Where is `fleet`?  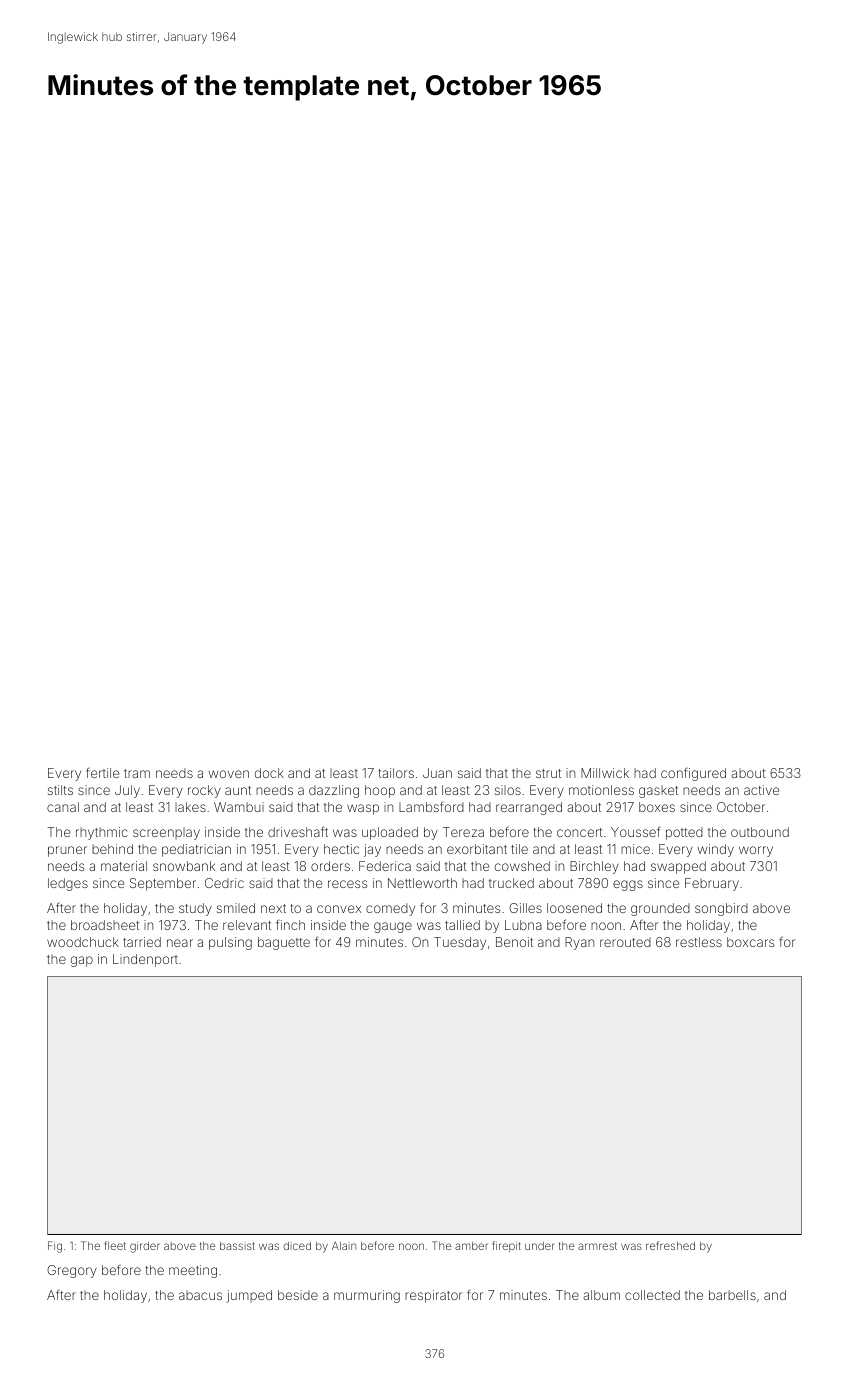
fleet is located at coordinates (115, 1245).
